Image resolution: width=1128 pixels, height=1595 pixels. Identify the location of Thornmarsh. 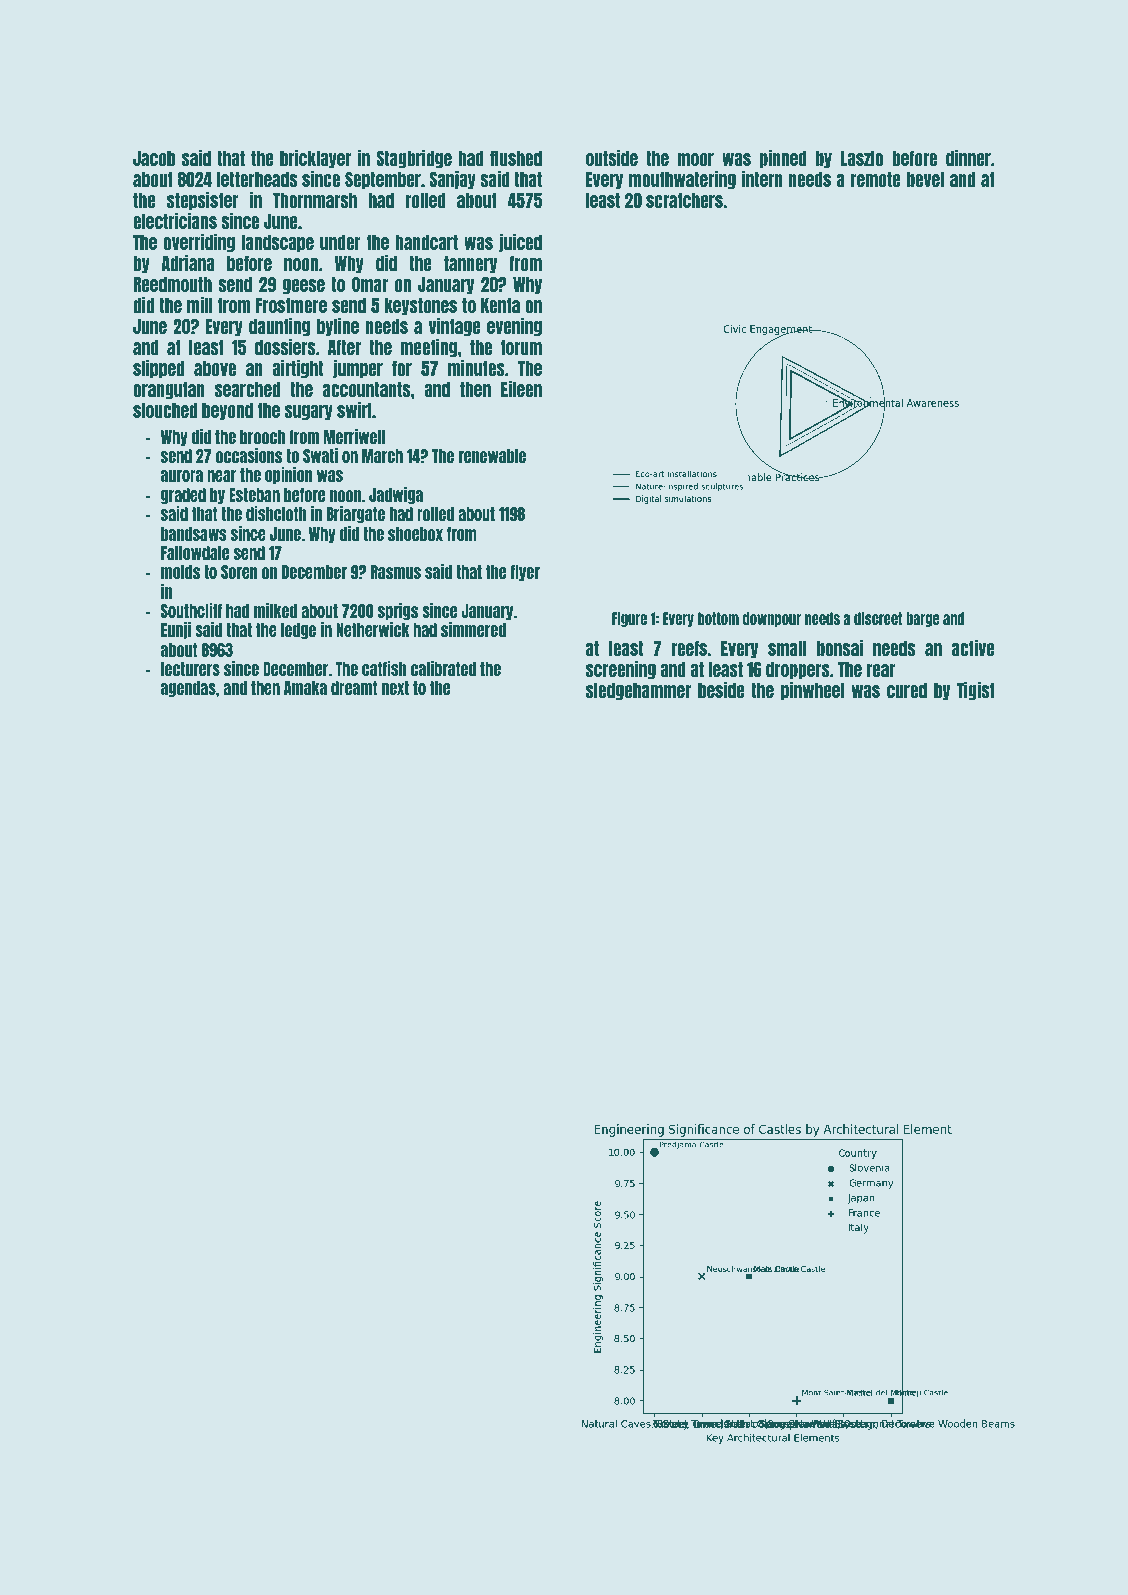
(315, 200).
